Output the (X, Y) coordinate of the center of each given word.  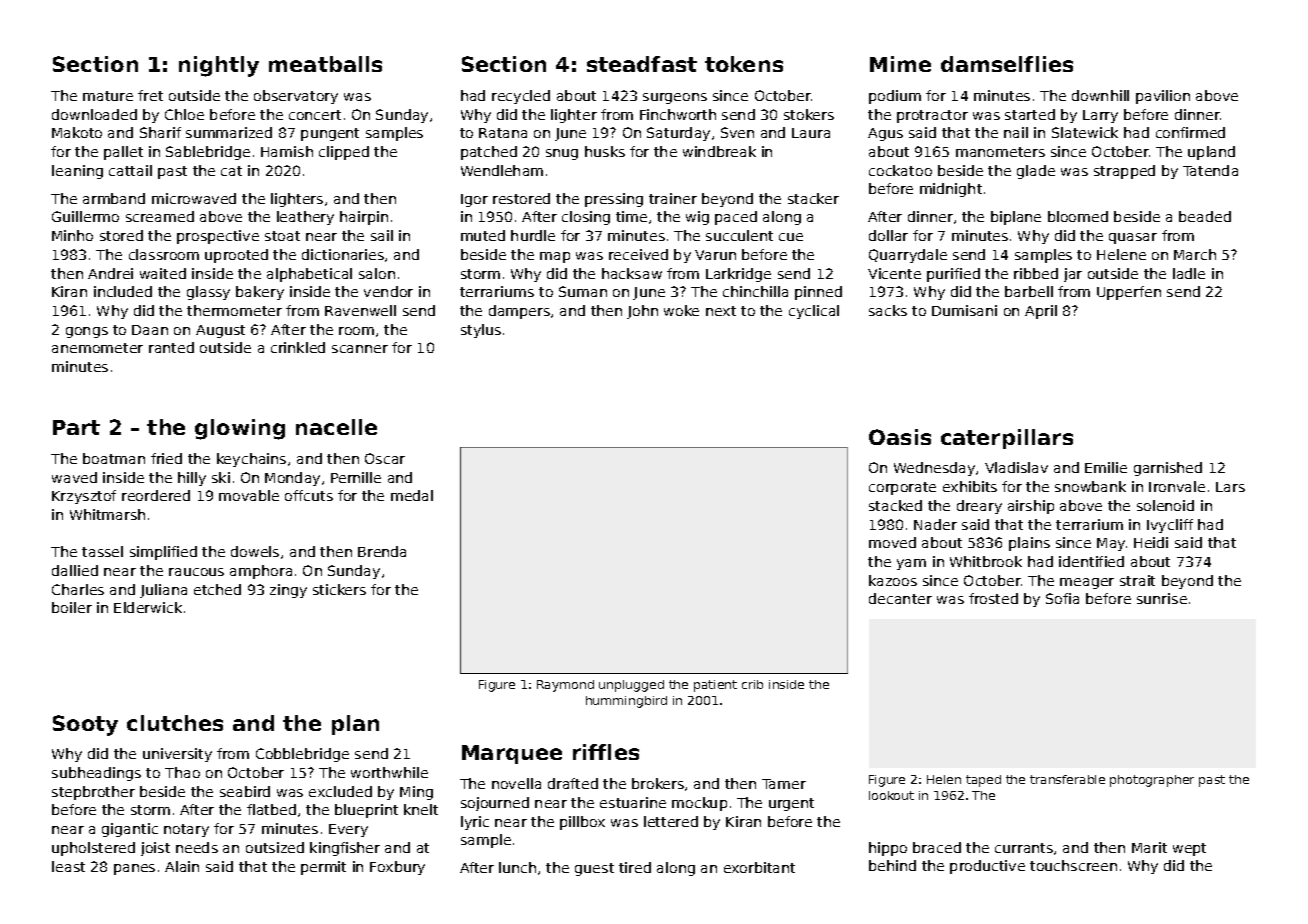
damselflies (1007, 64)
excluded (340, 791)
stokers (809, 114)
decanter (900, 598)
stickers (339, 589)
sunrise (1162, 598)
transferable (1067, 779)
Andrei (110, 273)
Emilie (1106, 467)
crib (752, 684)
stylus (481, 331)
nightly (219, 66)
